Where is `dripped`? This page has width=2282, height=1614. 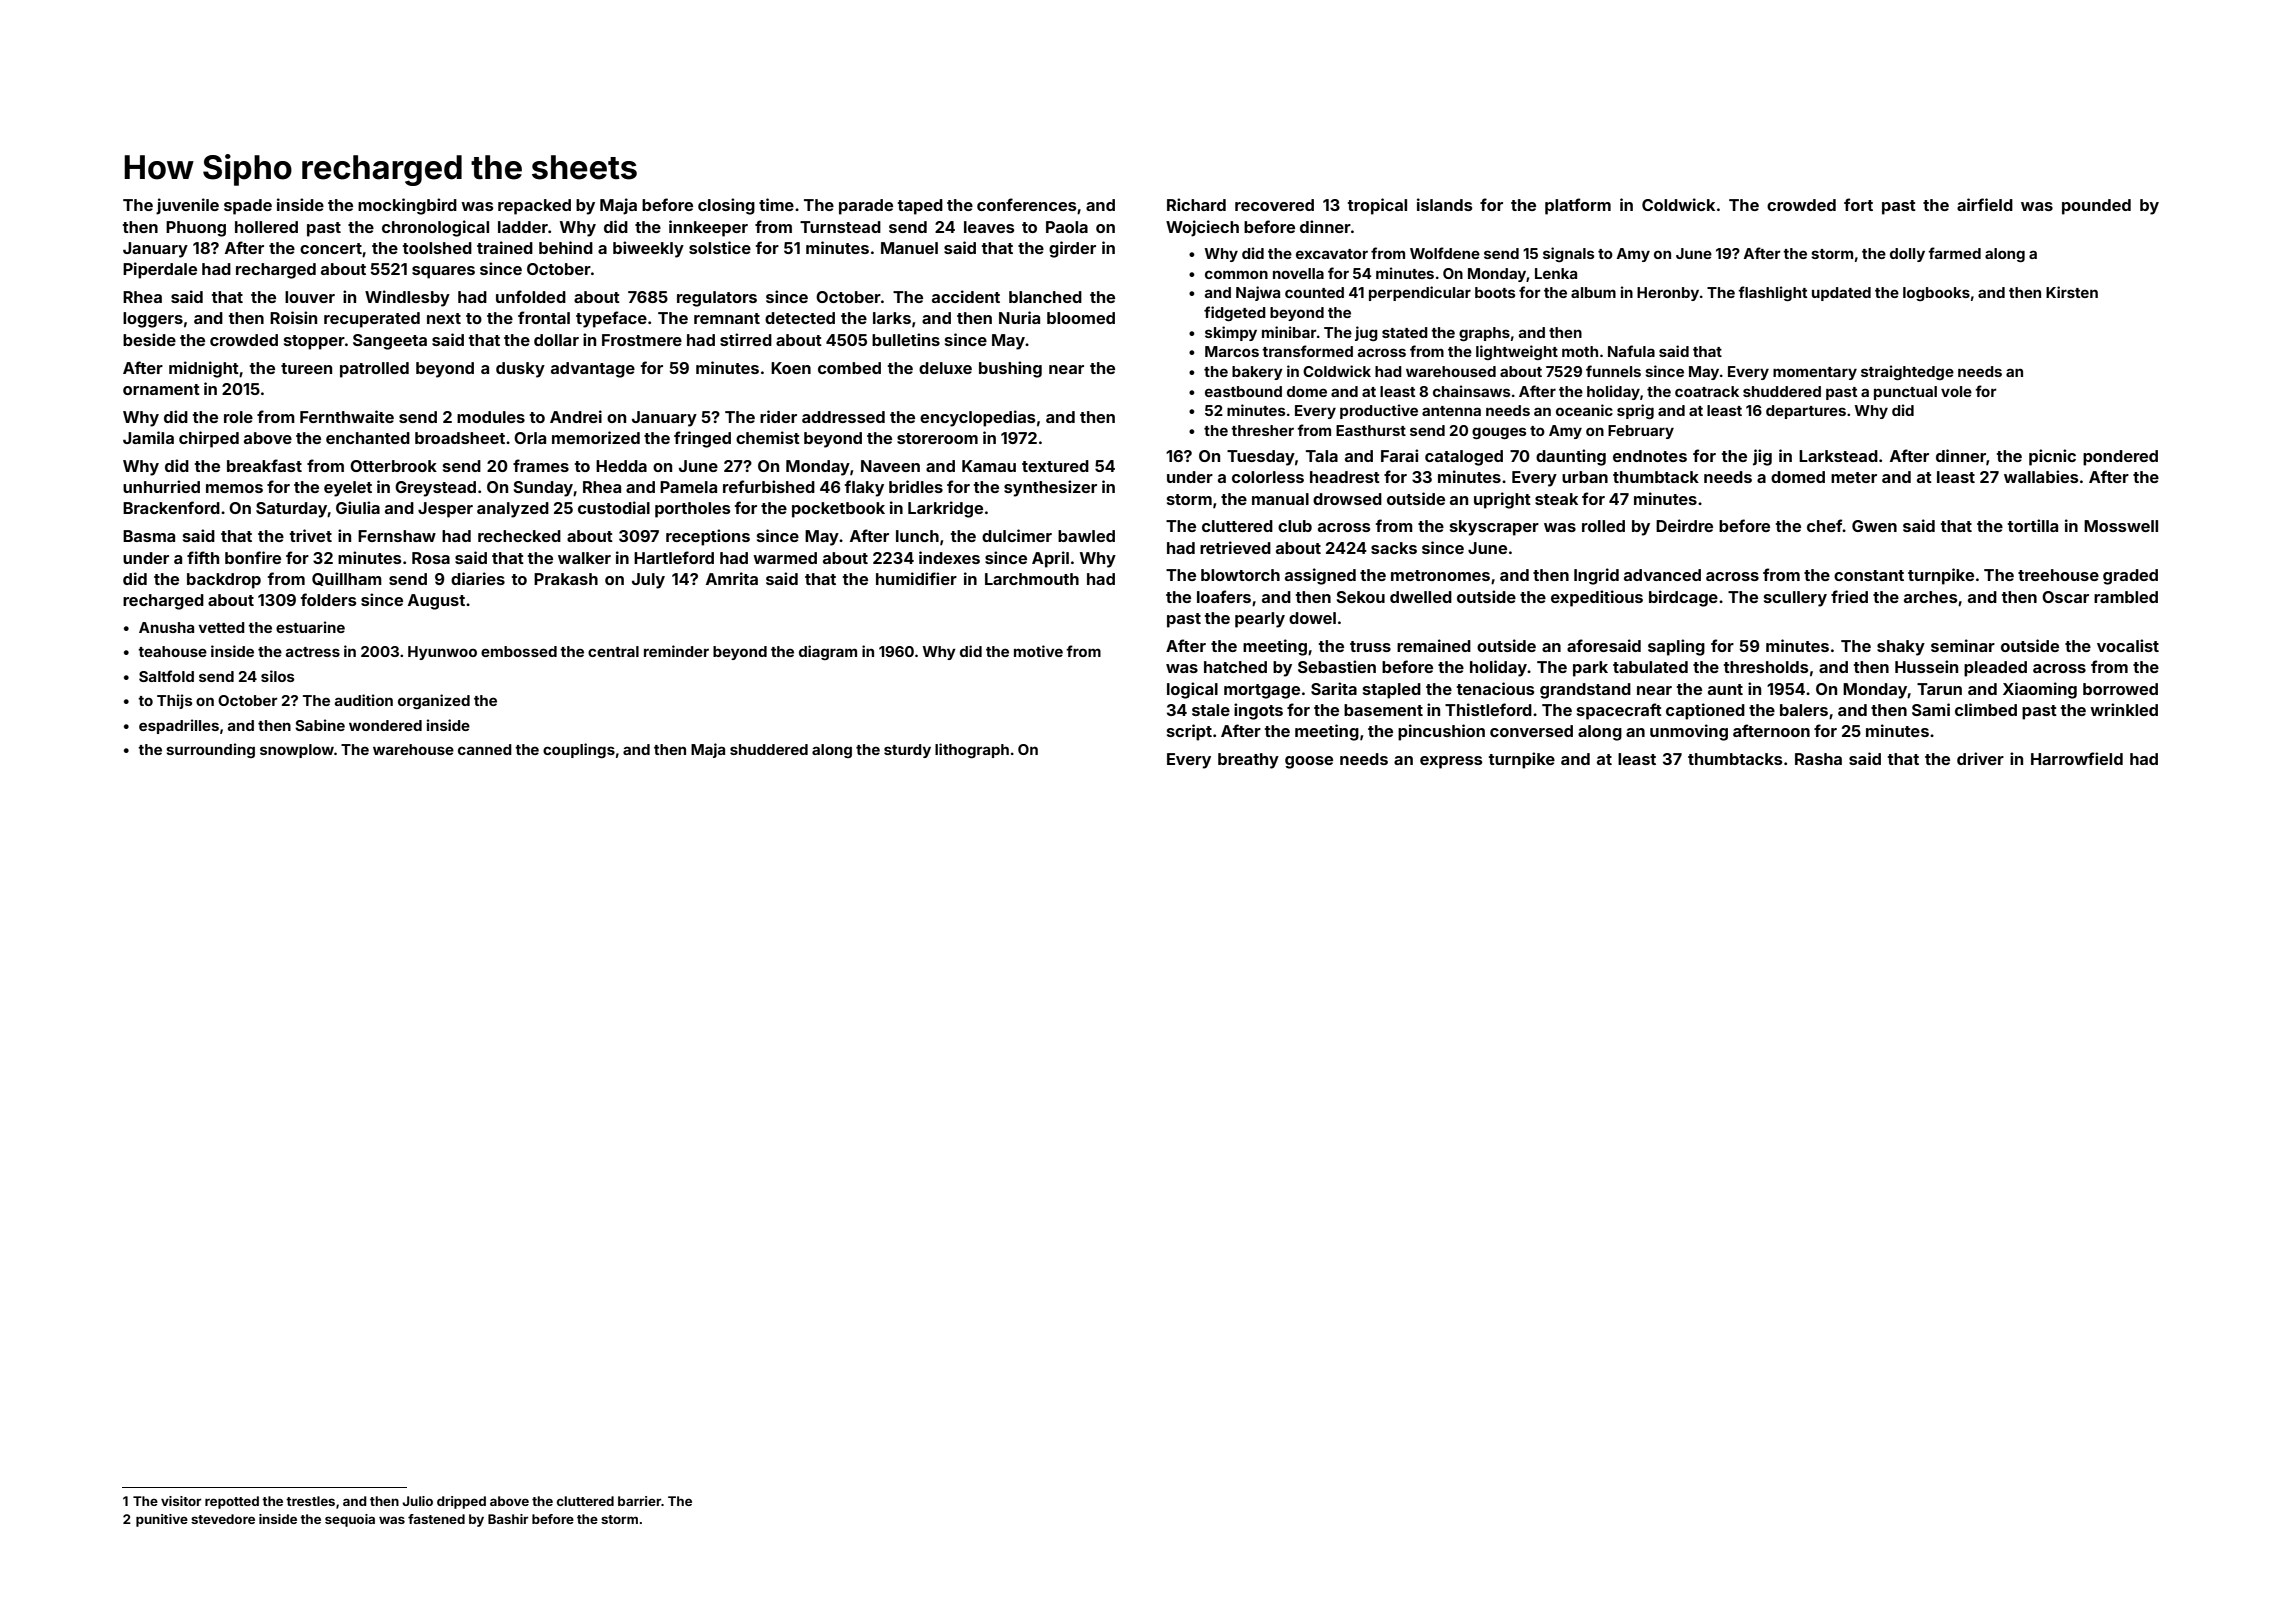
dripped is located at coordinates (461, 1502).
